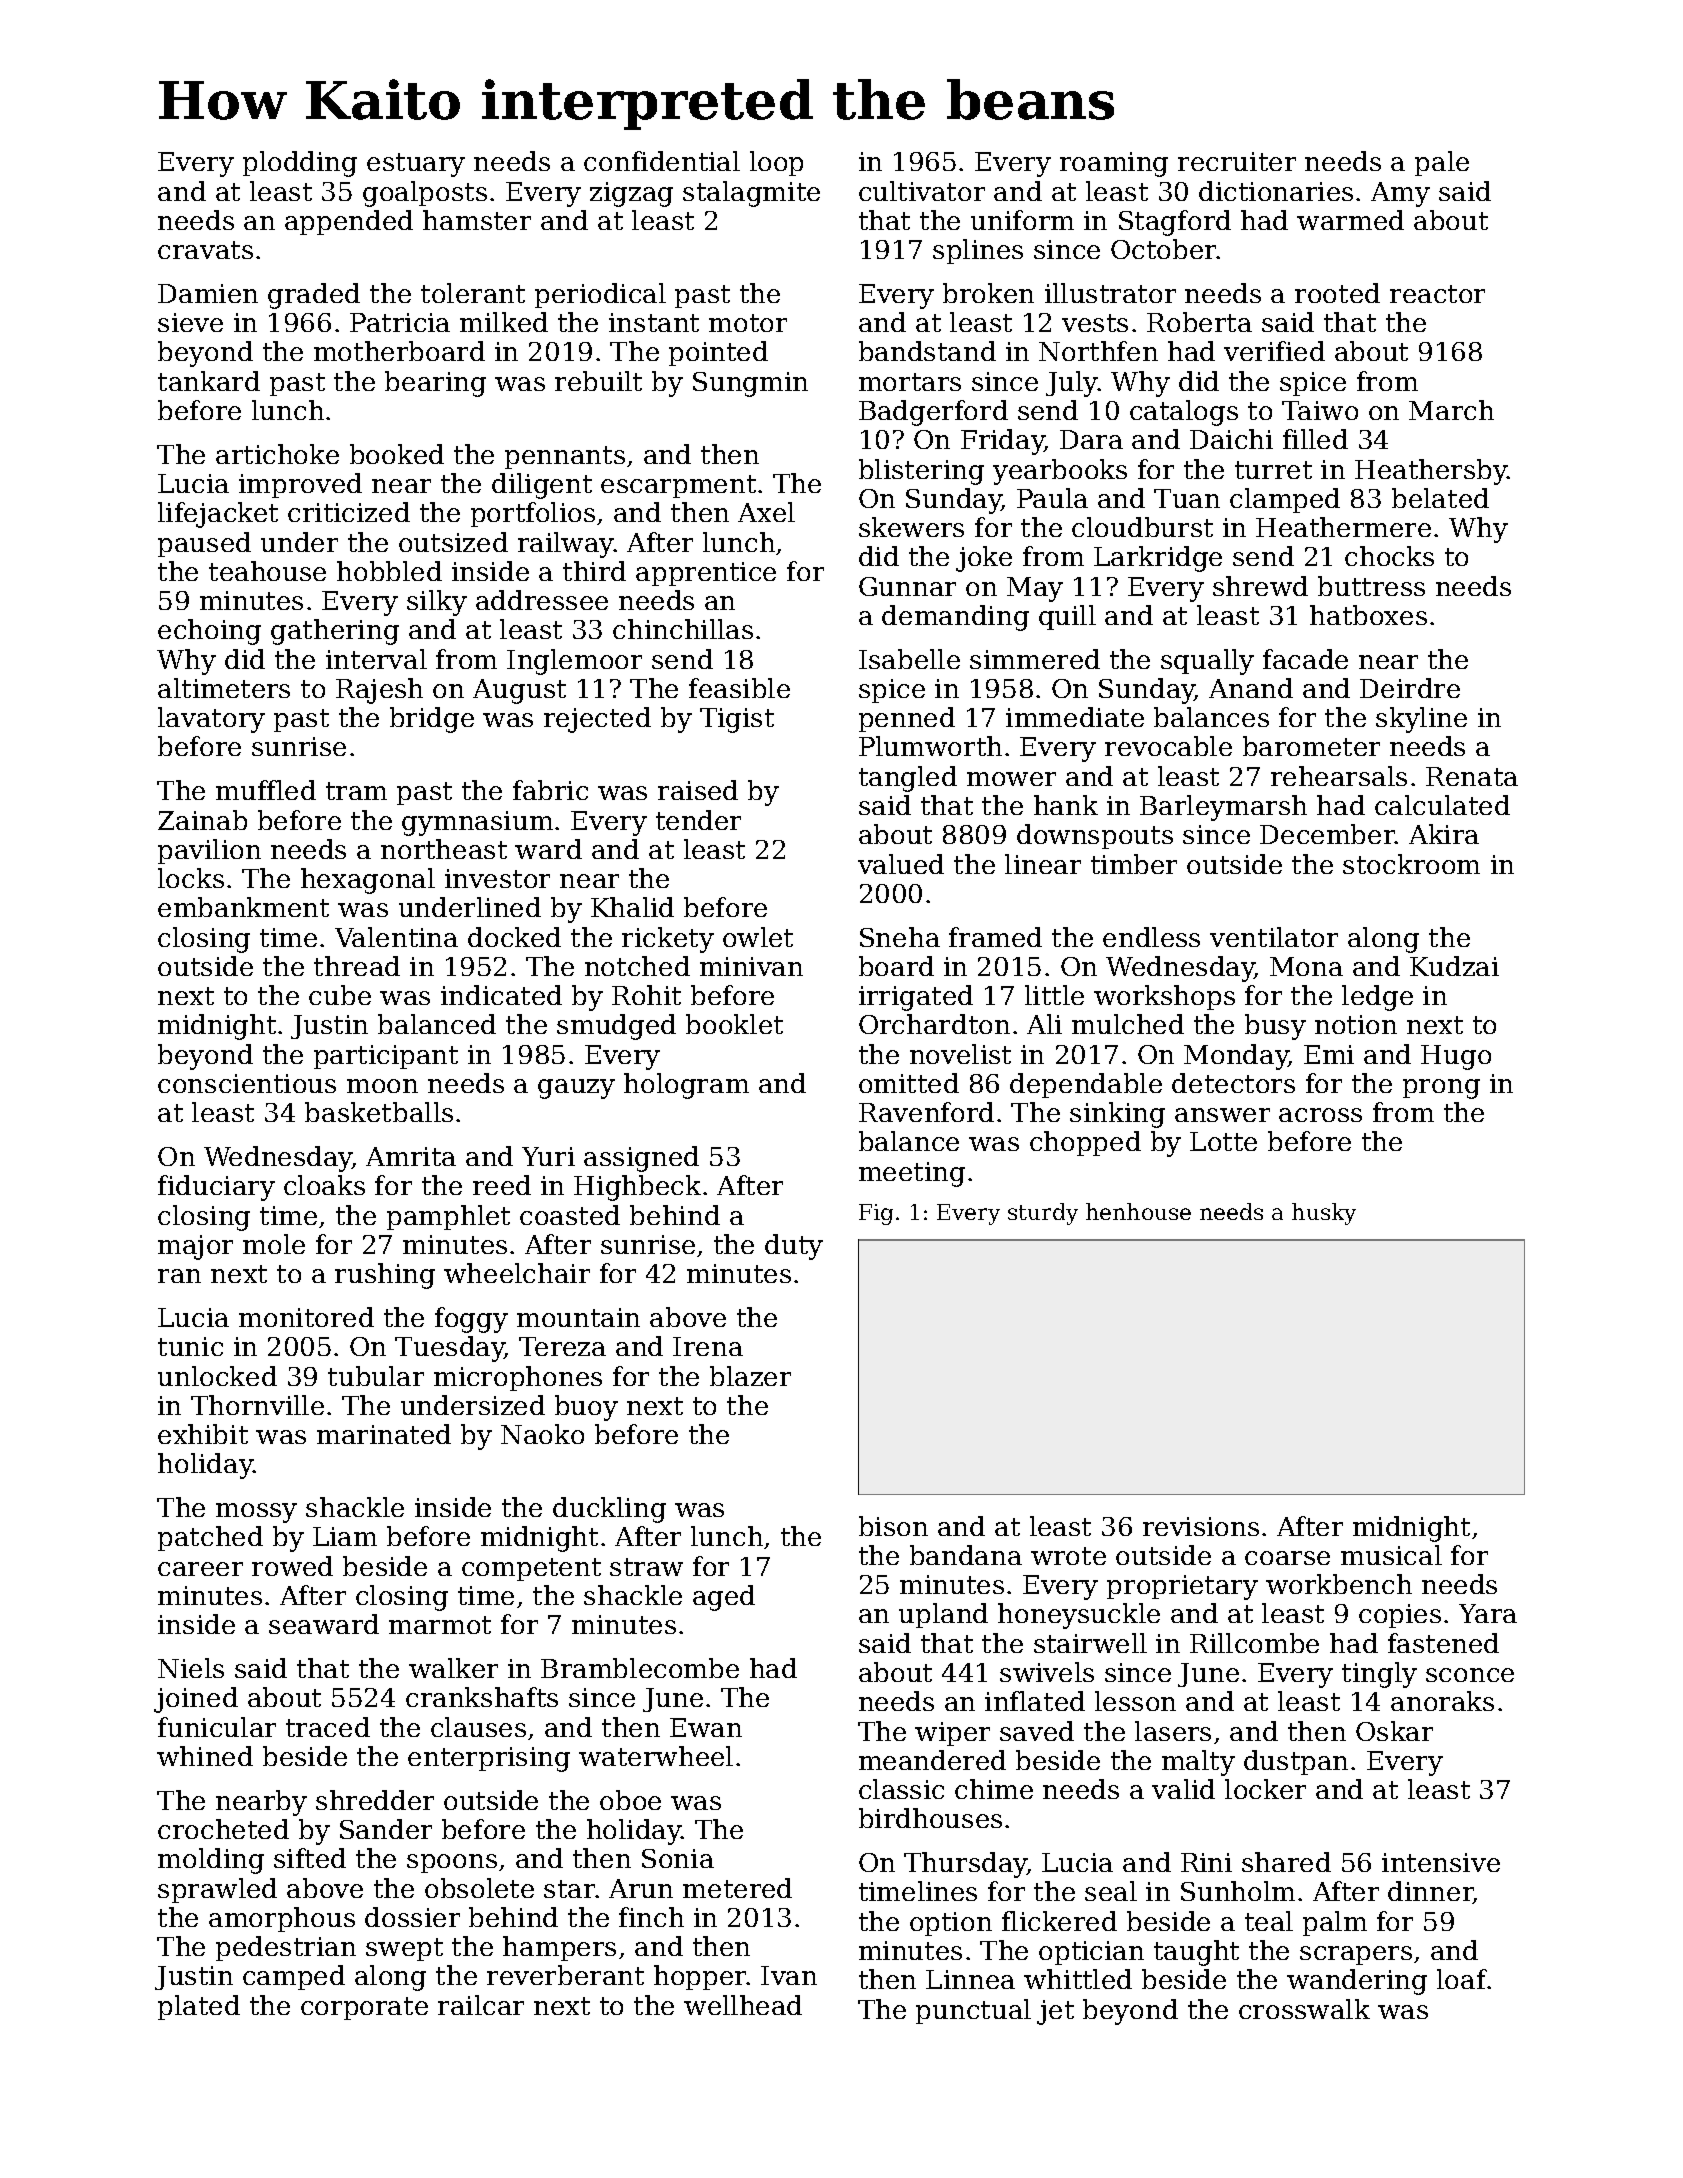 This screenshot has height=2178, width=1683. I want to click on bandstand, so click(927, 351).
